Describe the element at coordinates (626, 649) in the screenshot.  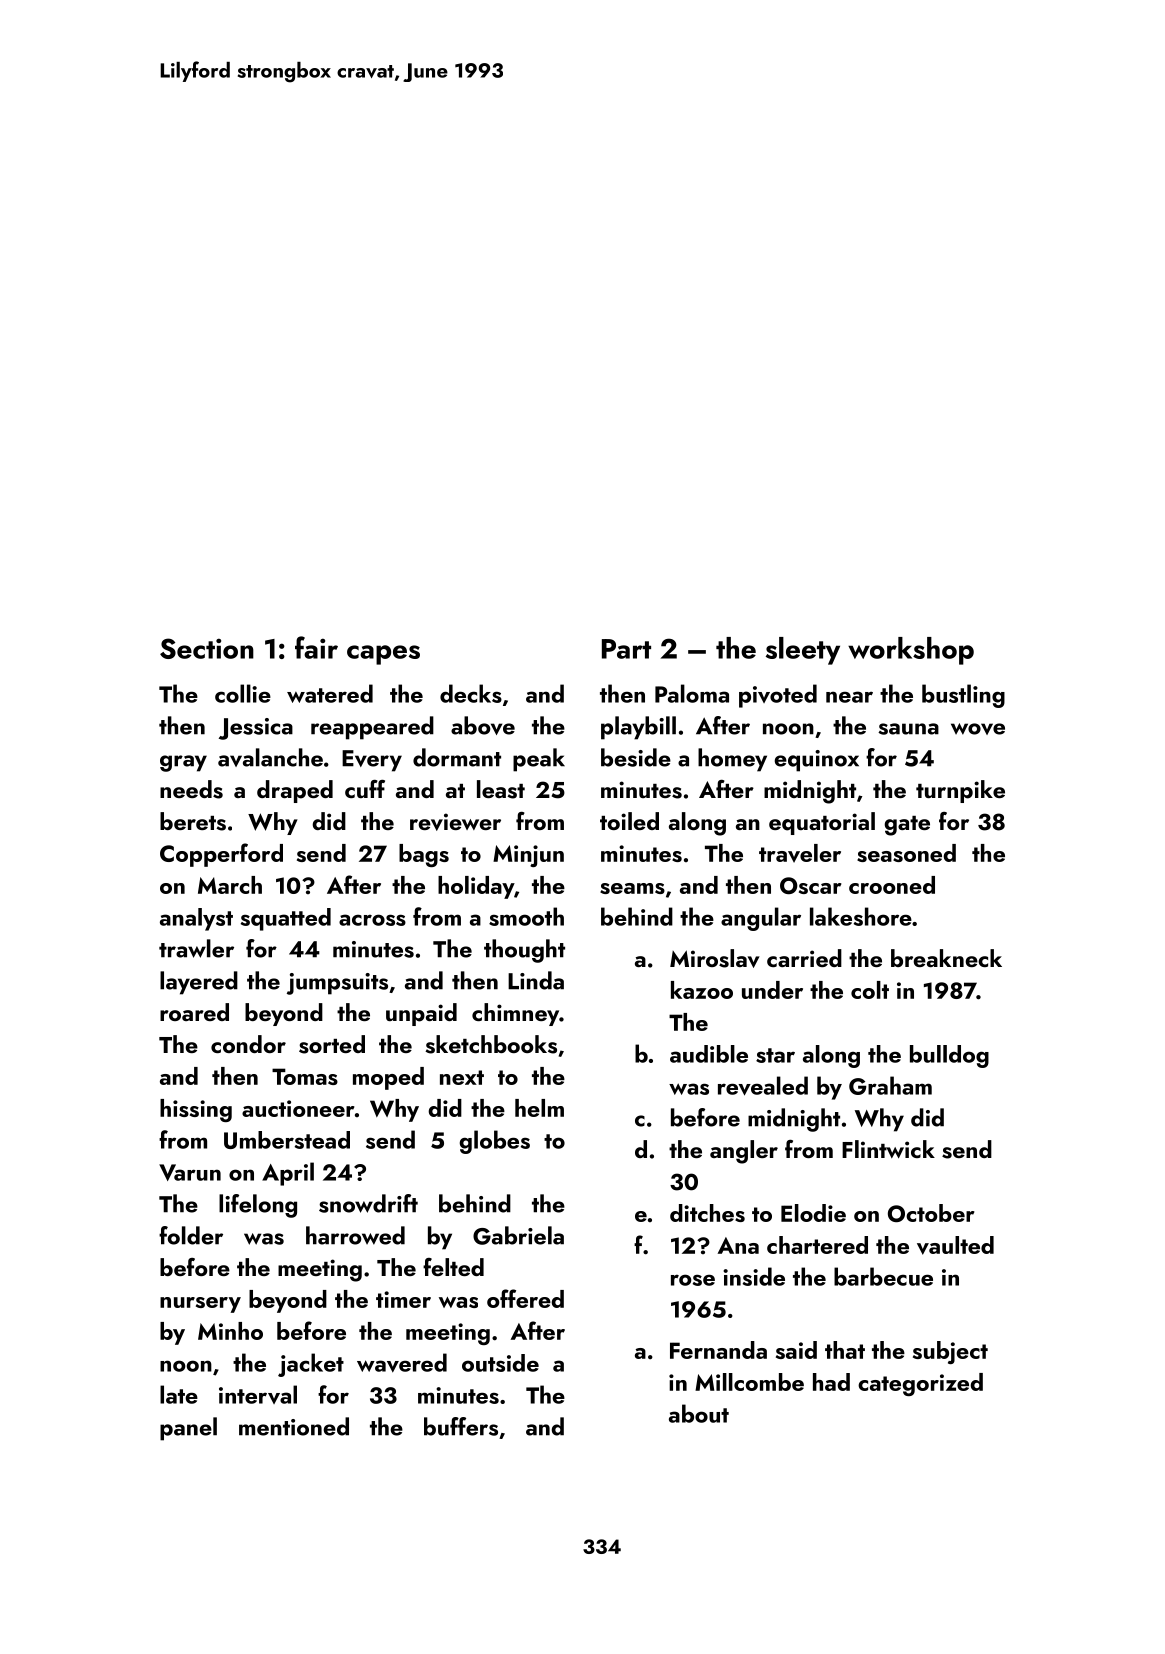
I see `Part` at that location.
